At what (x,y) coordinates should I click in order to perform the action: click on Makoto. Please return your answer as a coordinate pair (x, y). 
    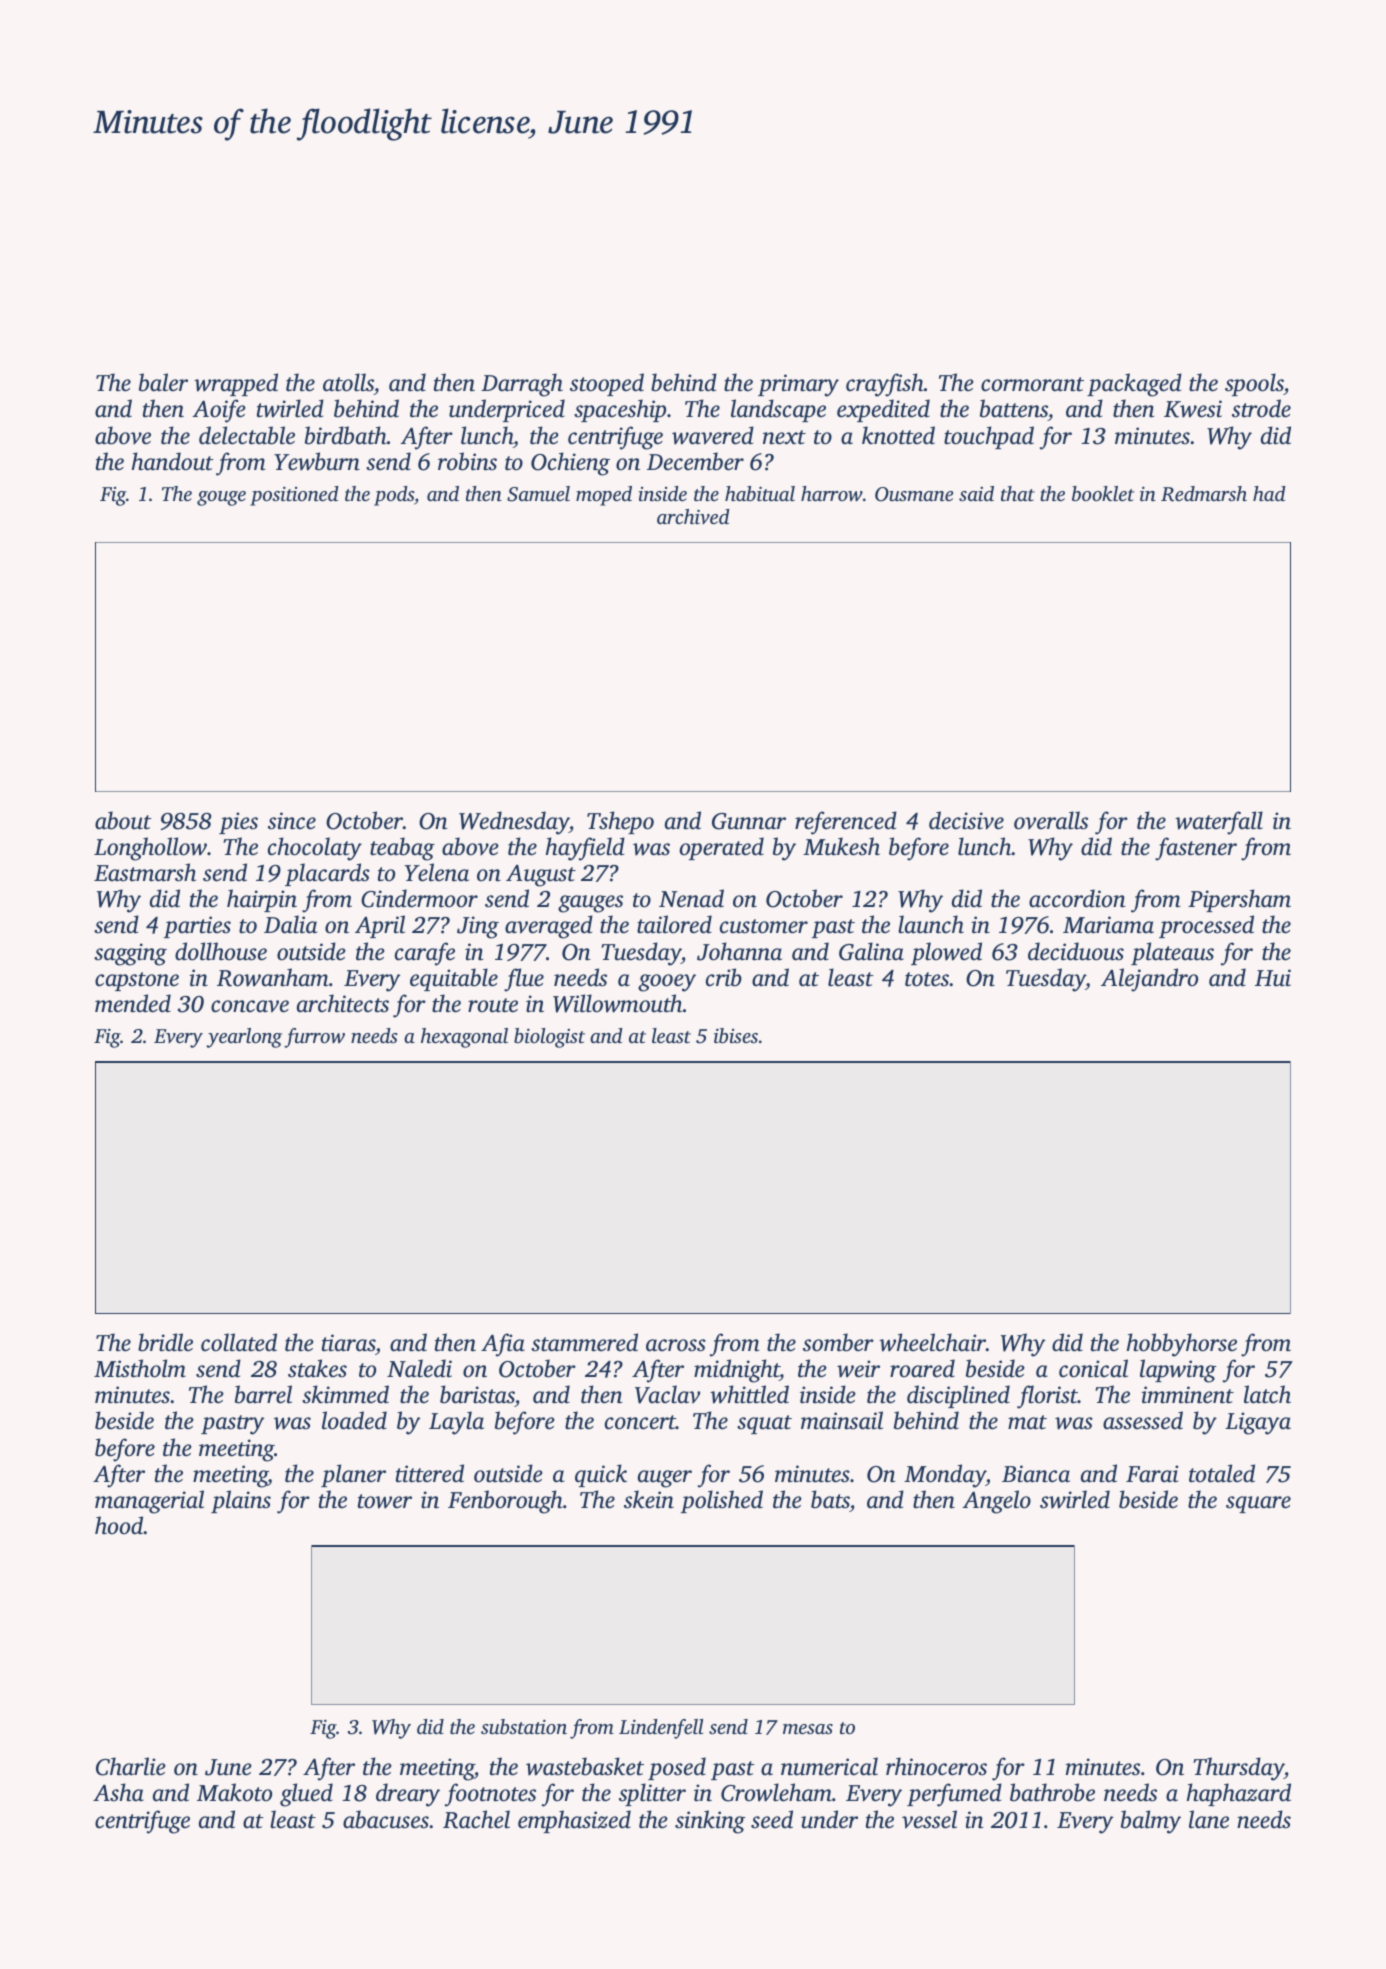
    Looking at the image, I should click on (234, 1792).
